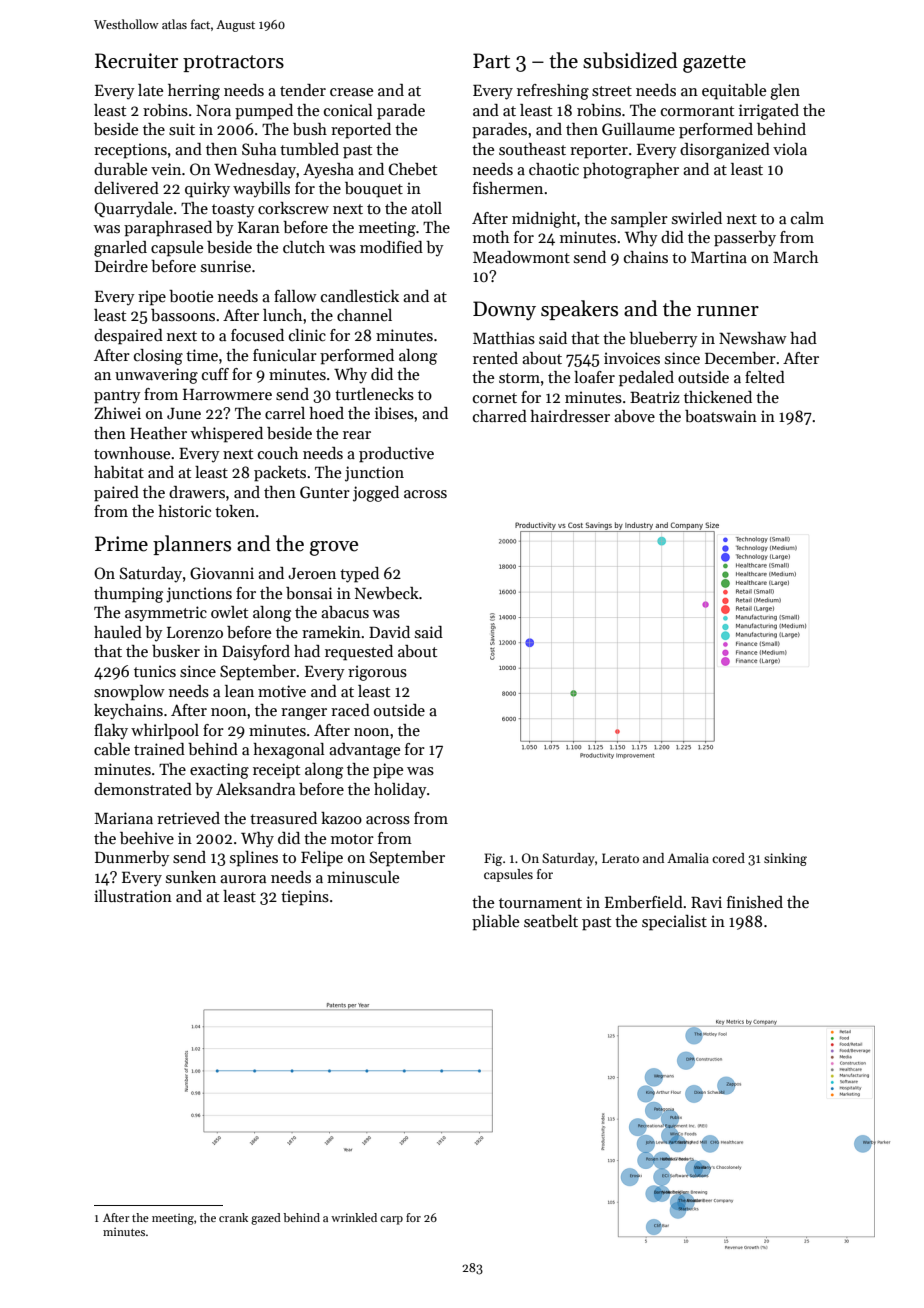 This page has height=1308, width=924. I want to click on protractors, so click(233, 63).
